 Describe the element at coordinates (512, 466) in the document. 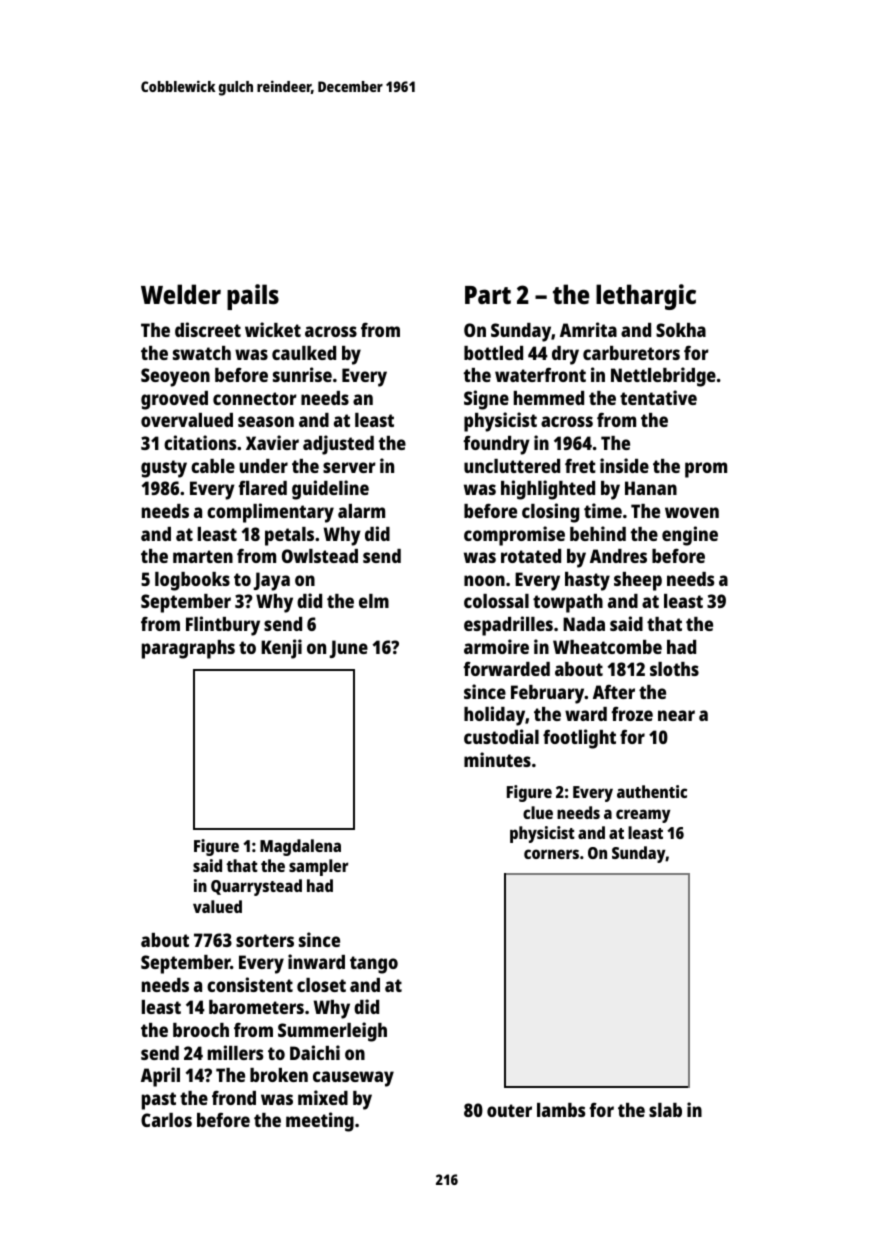

I see `uncluttered` at that location.
